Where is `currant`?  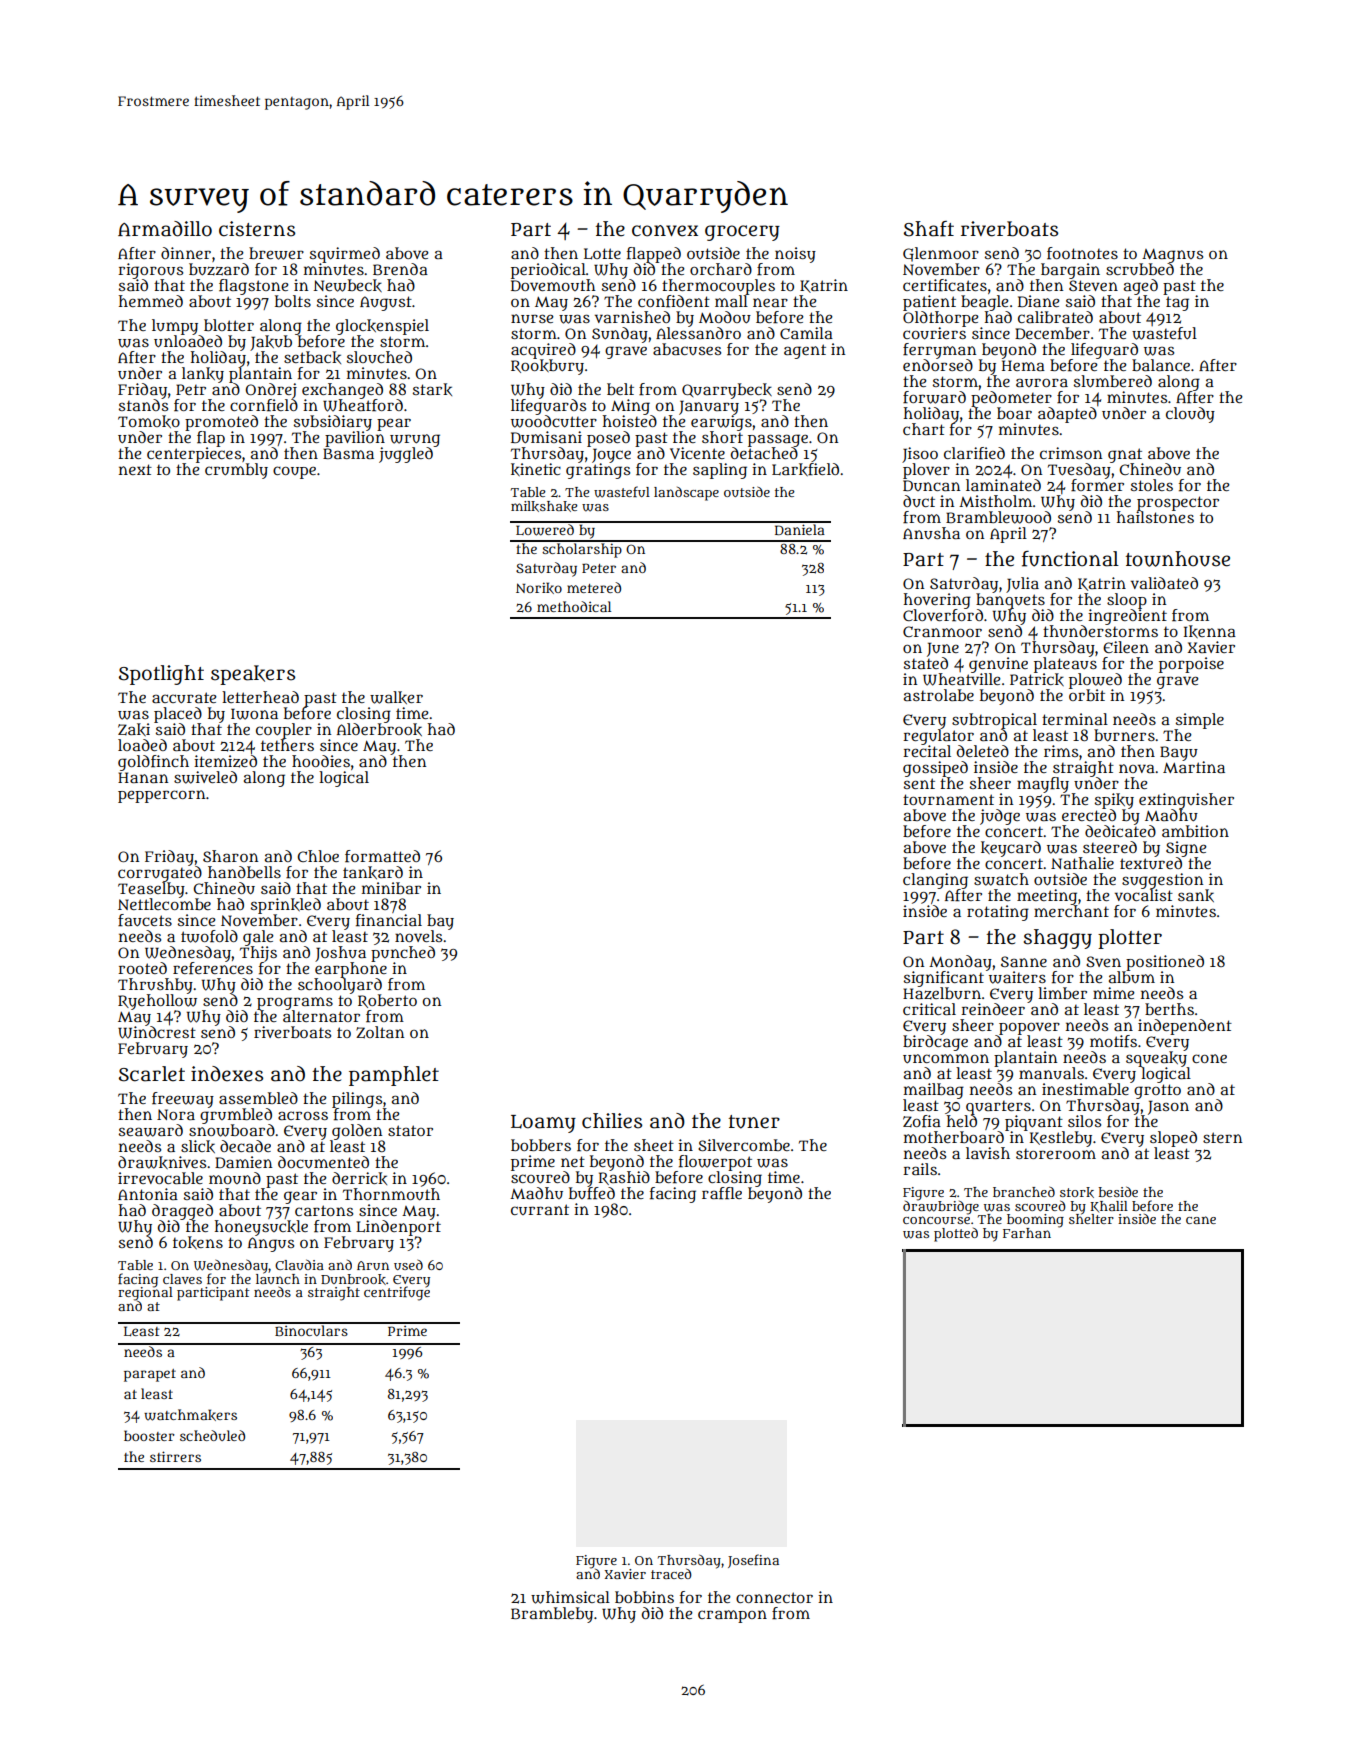
currant is located at coordinates (540, 1209).
